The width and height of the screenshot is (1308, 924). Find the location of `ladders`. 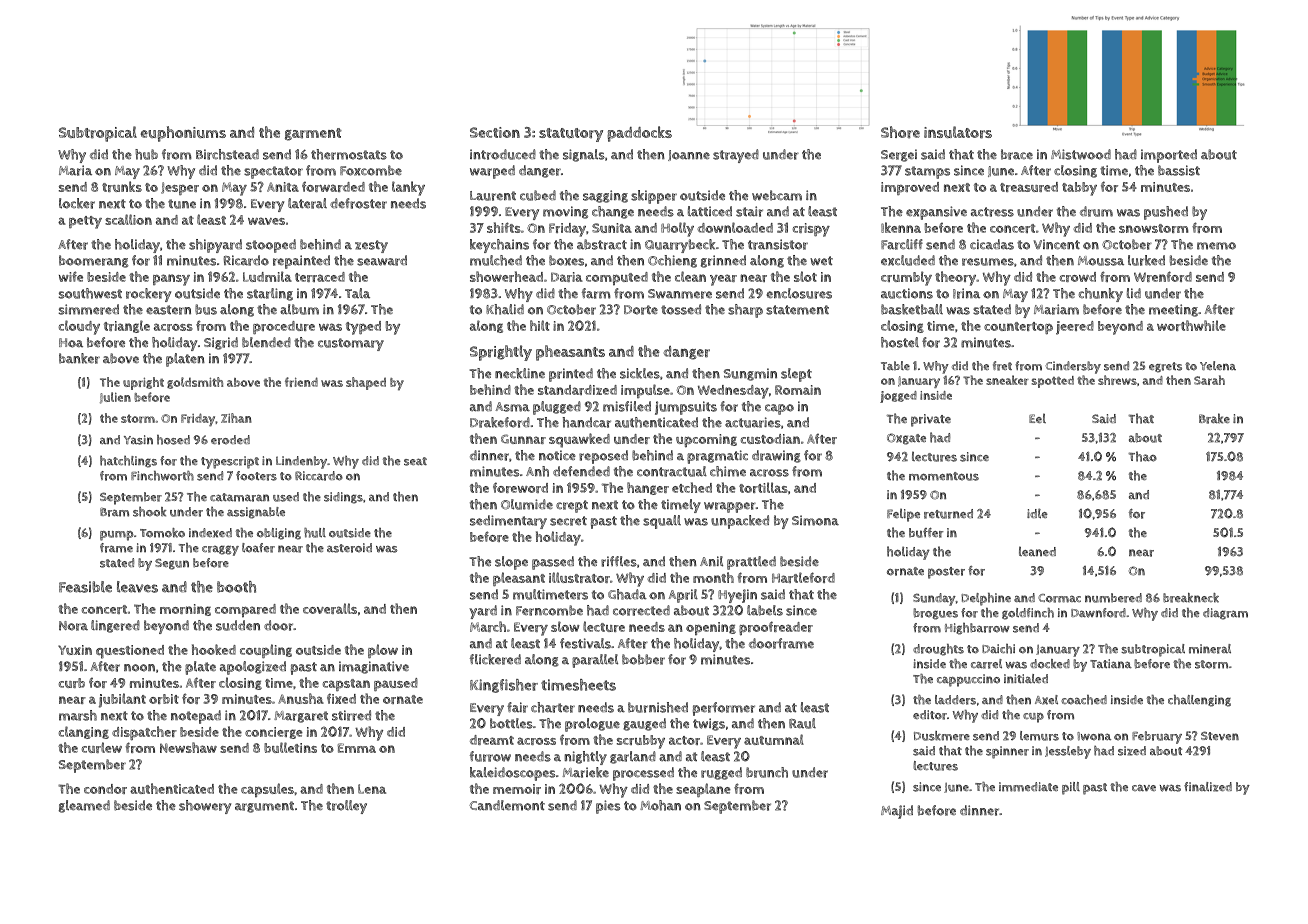

ladders is located at coordinates (955, 700).
